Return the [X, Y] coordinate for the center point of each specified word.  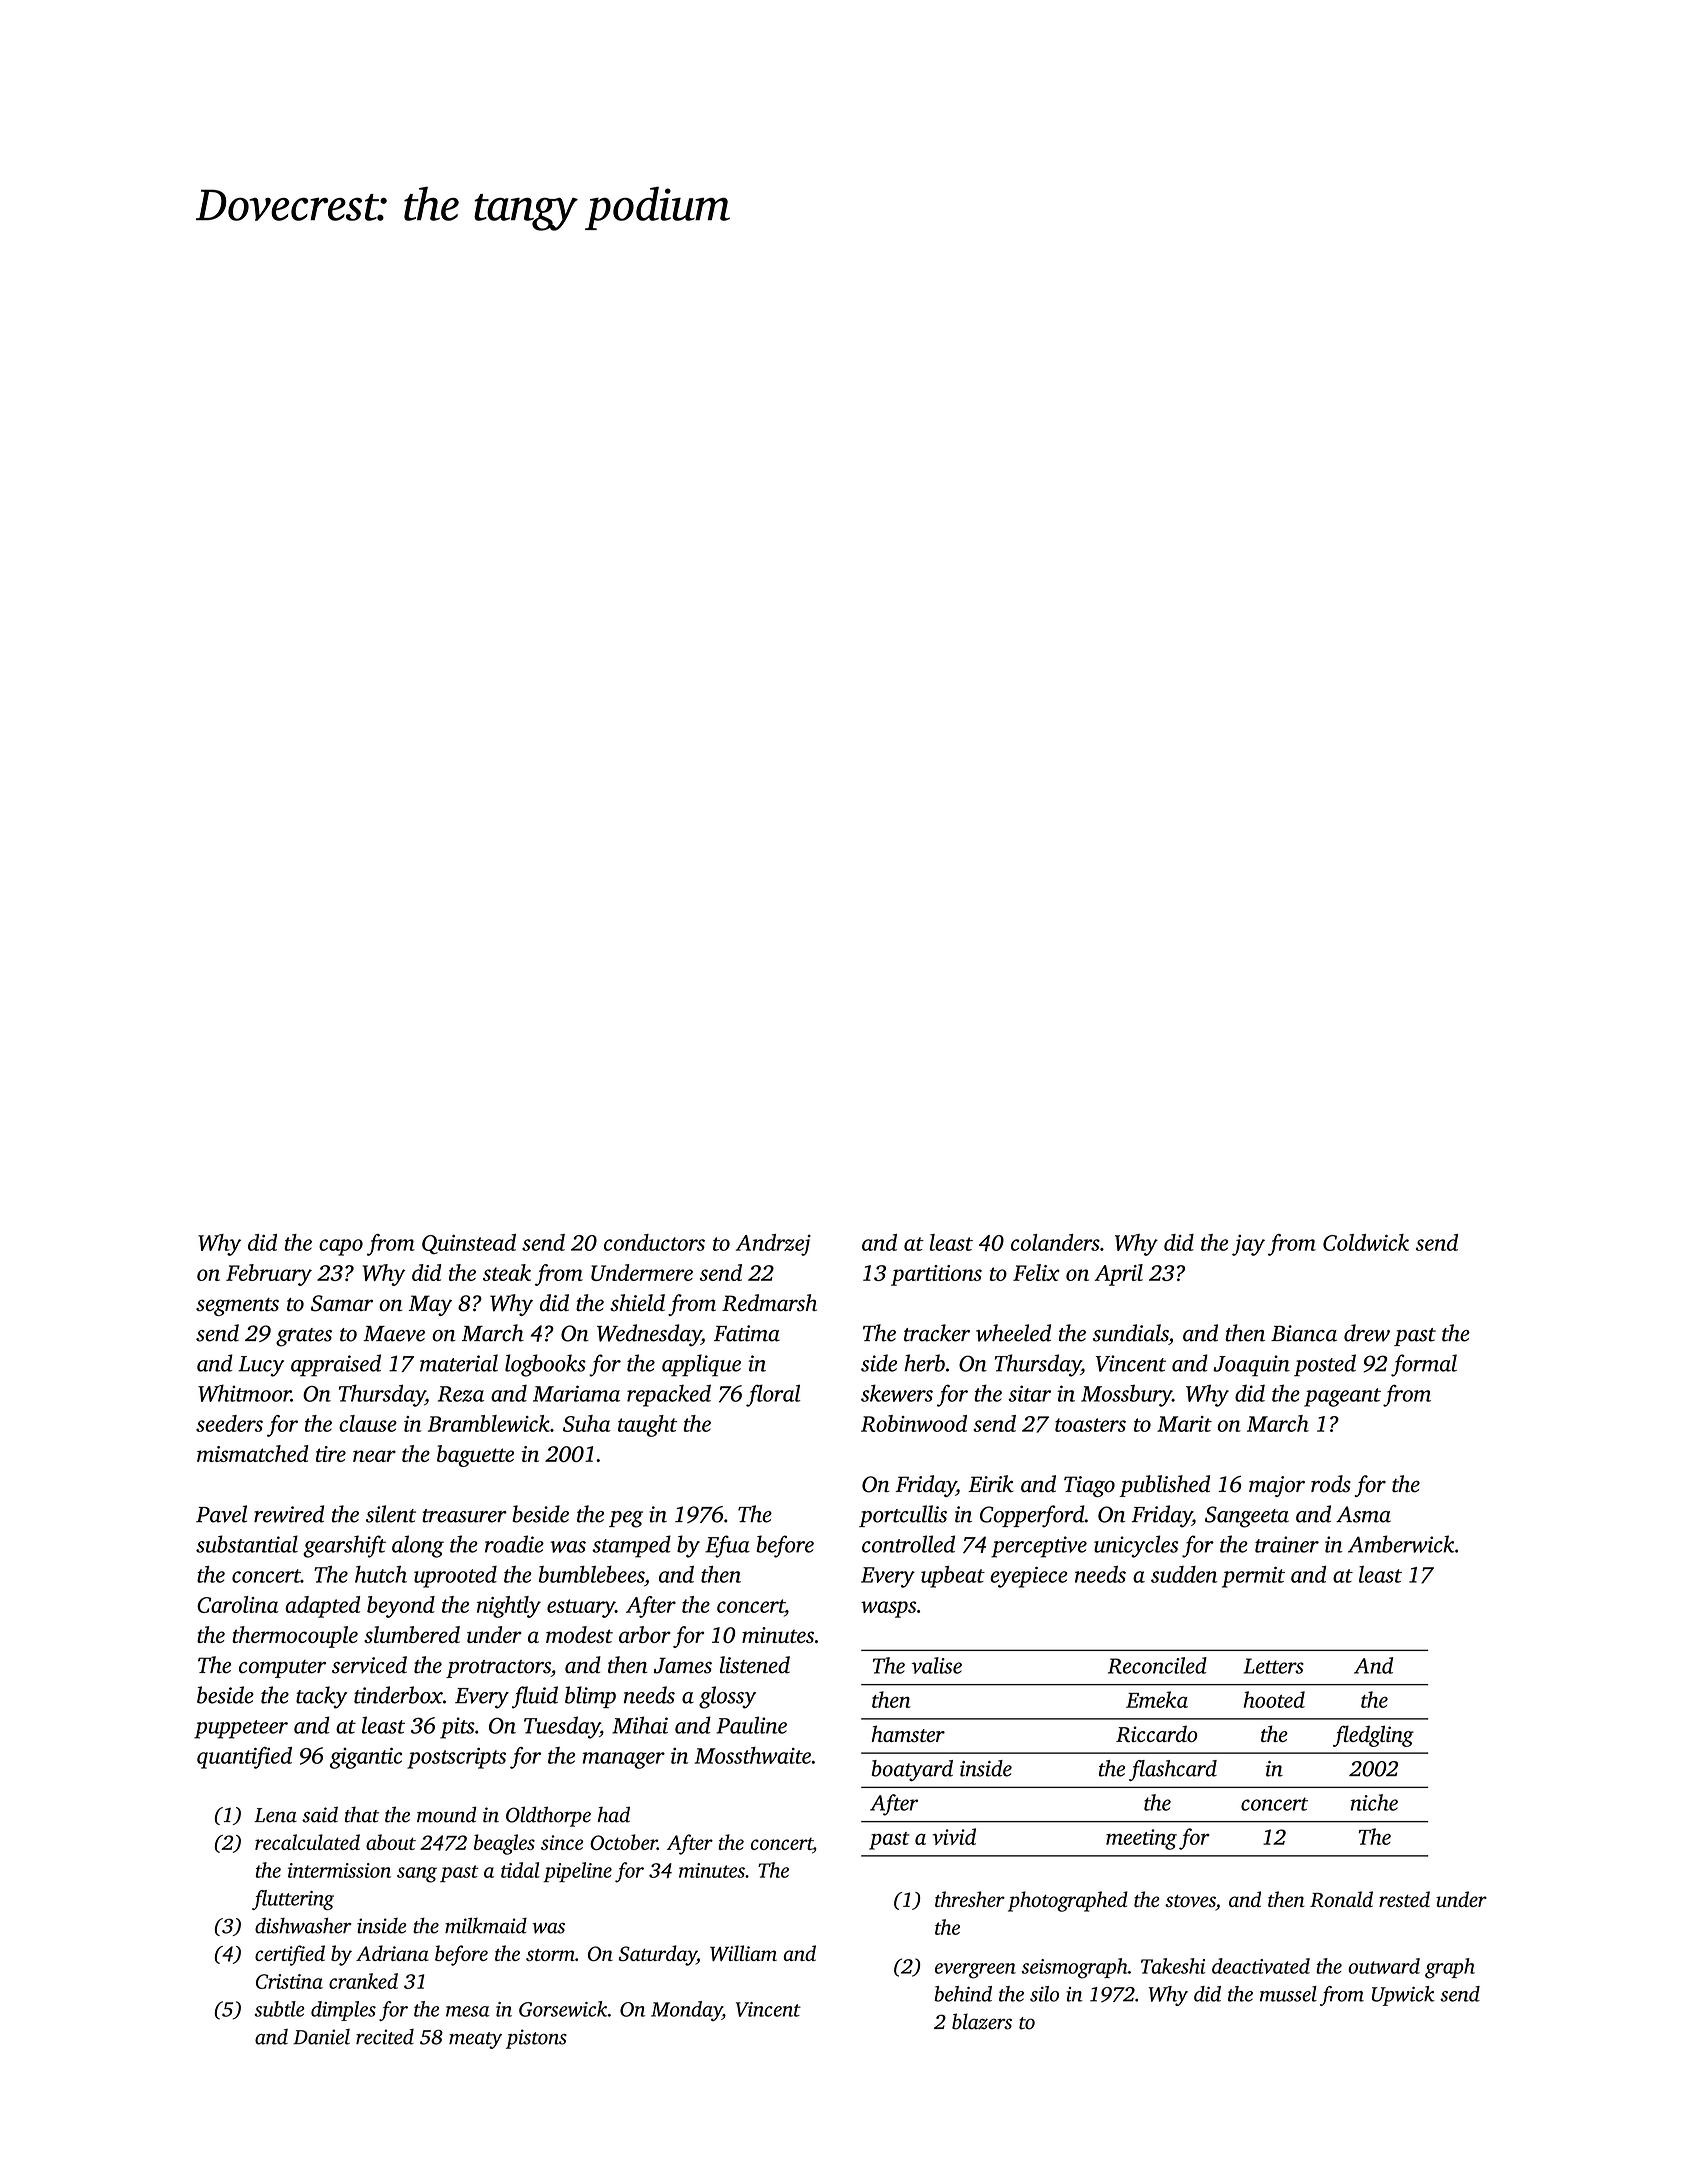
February [269, 1275]
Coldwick [1366, 1242]
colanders [1055, 1242]
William [743, 1953]
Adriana [392, 1953]
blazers [982, 2021]
